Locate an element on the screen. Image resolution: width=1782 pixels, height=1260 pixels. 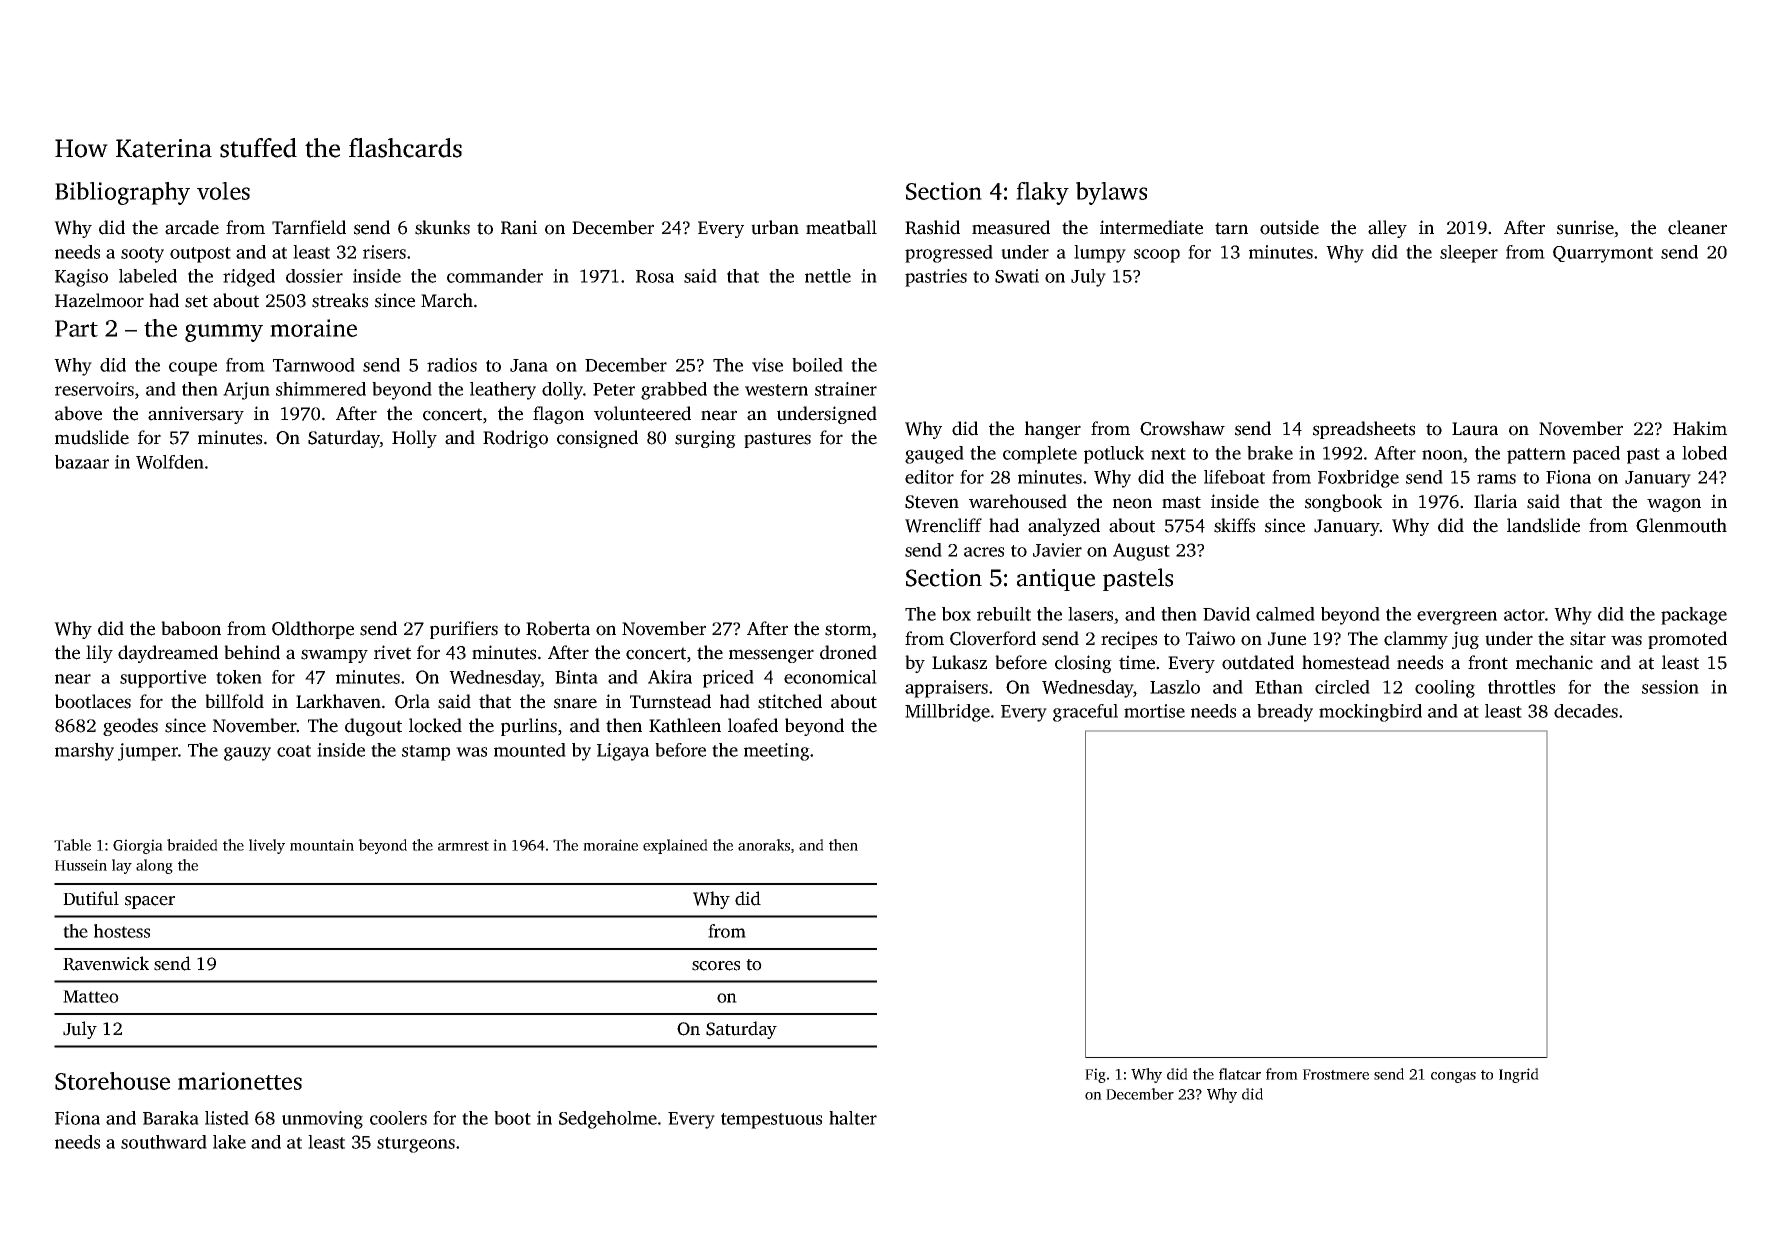
bylaws is located at coordinates (1111, 193).
